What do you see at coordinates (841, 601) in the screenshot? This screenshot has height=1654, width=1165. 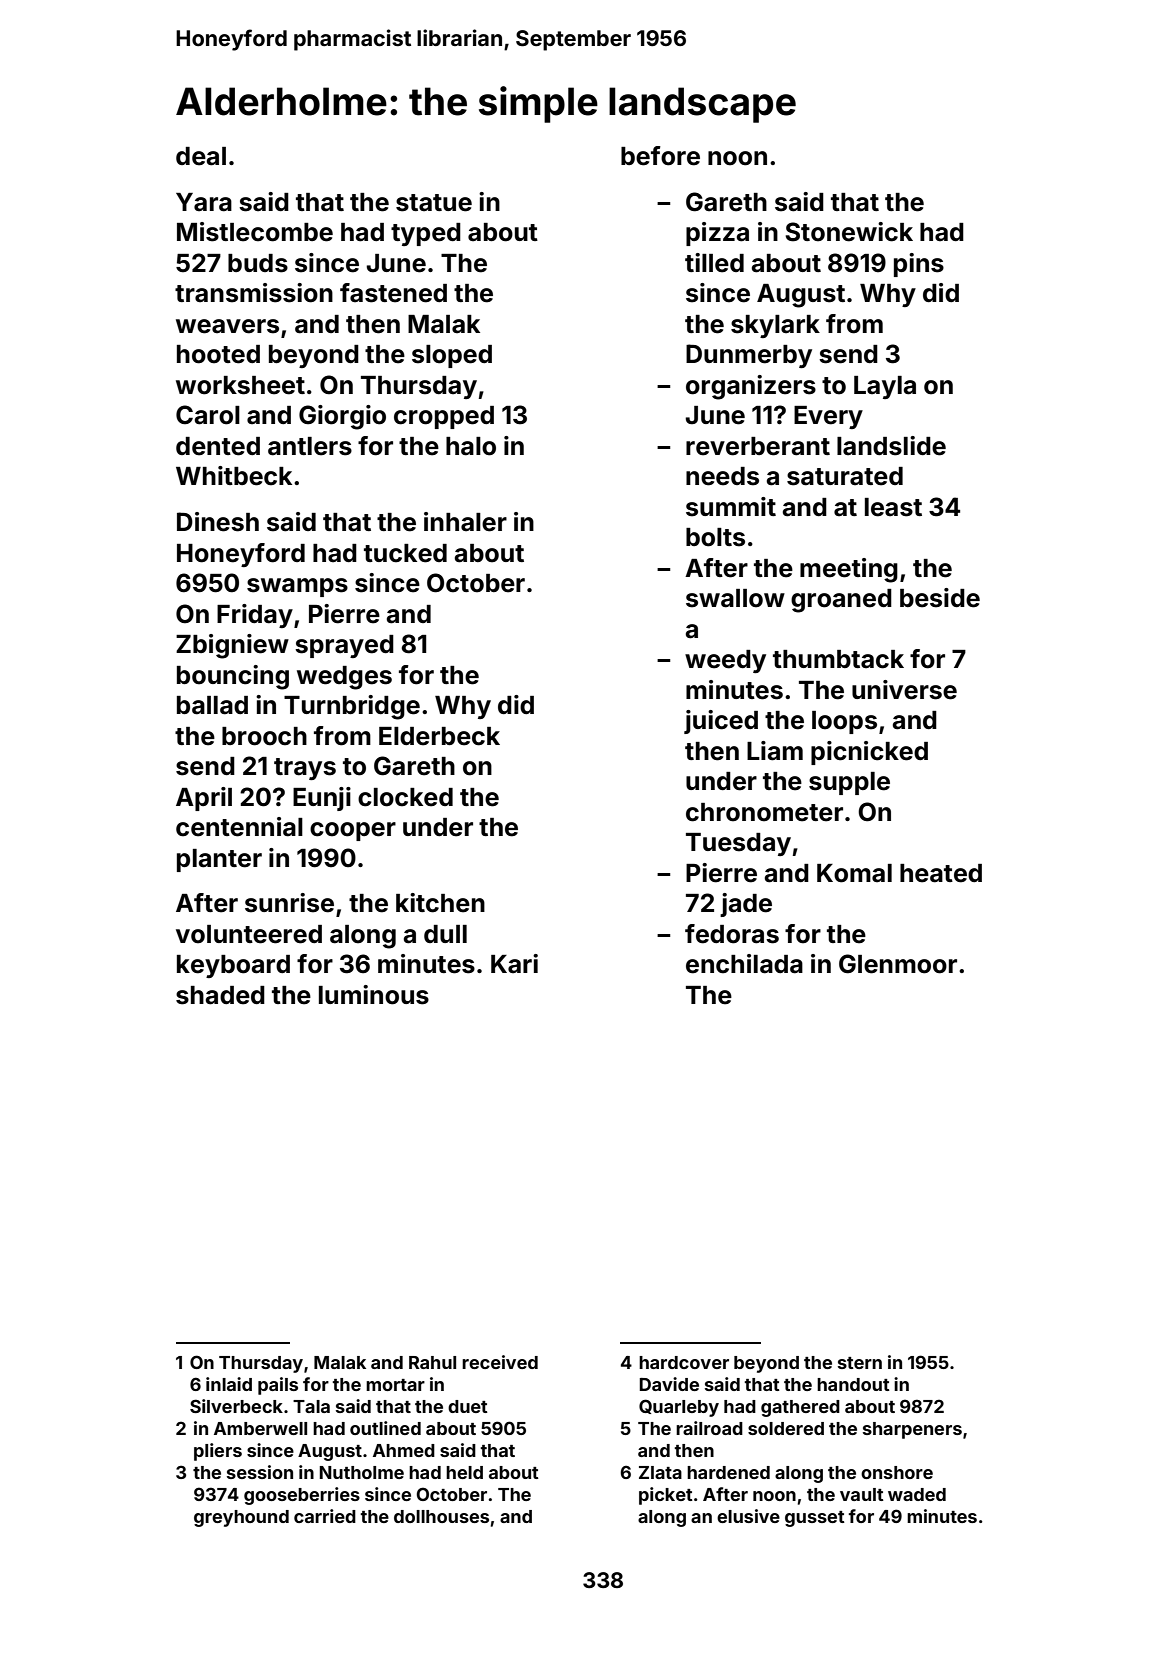 I see `groaned` at bounding box center [841, 601].
